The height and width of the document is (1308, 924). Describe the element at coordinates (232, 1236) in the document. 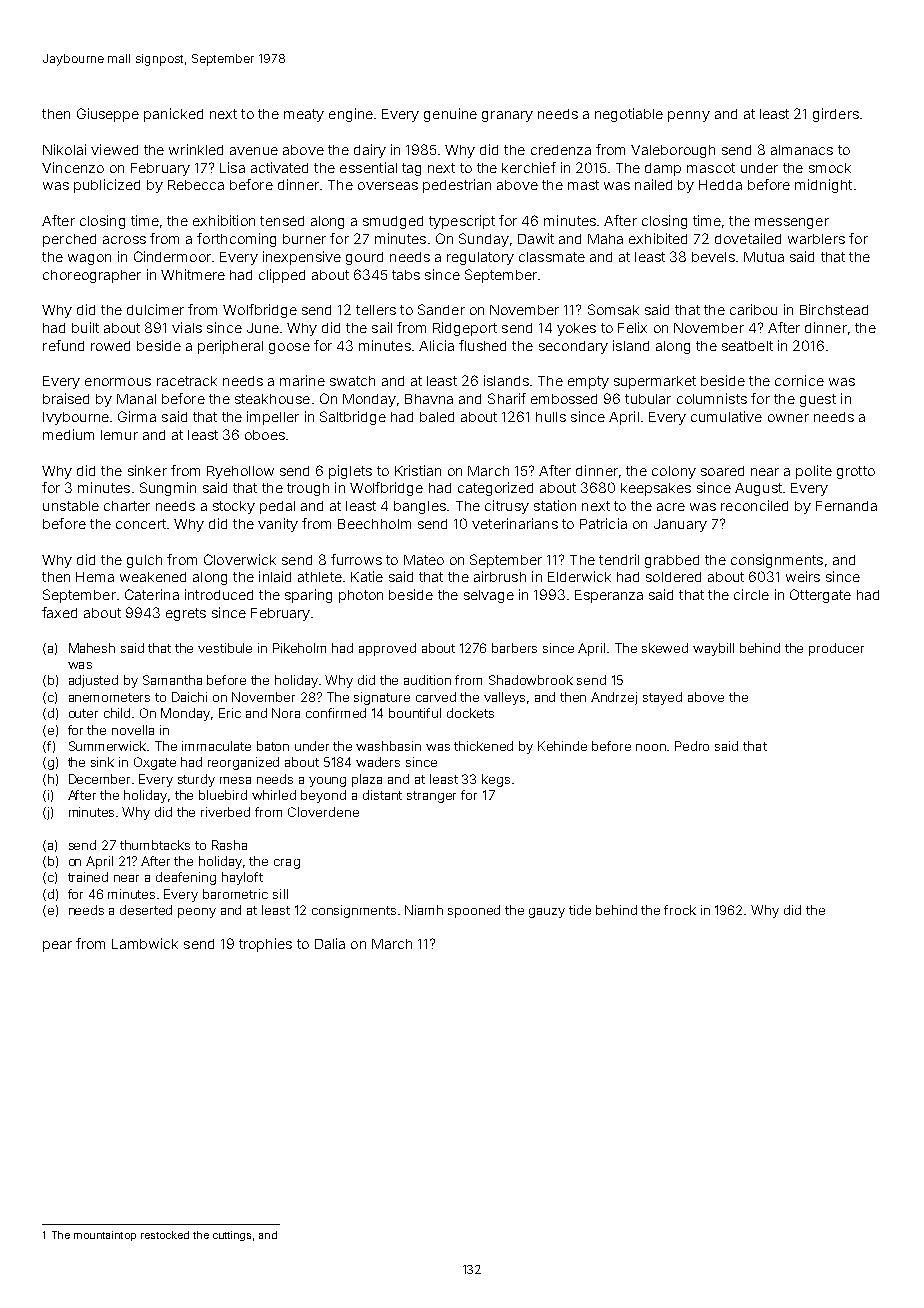

I see `cuttings` at that location.
